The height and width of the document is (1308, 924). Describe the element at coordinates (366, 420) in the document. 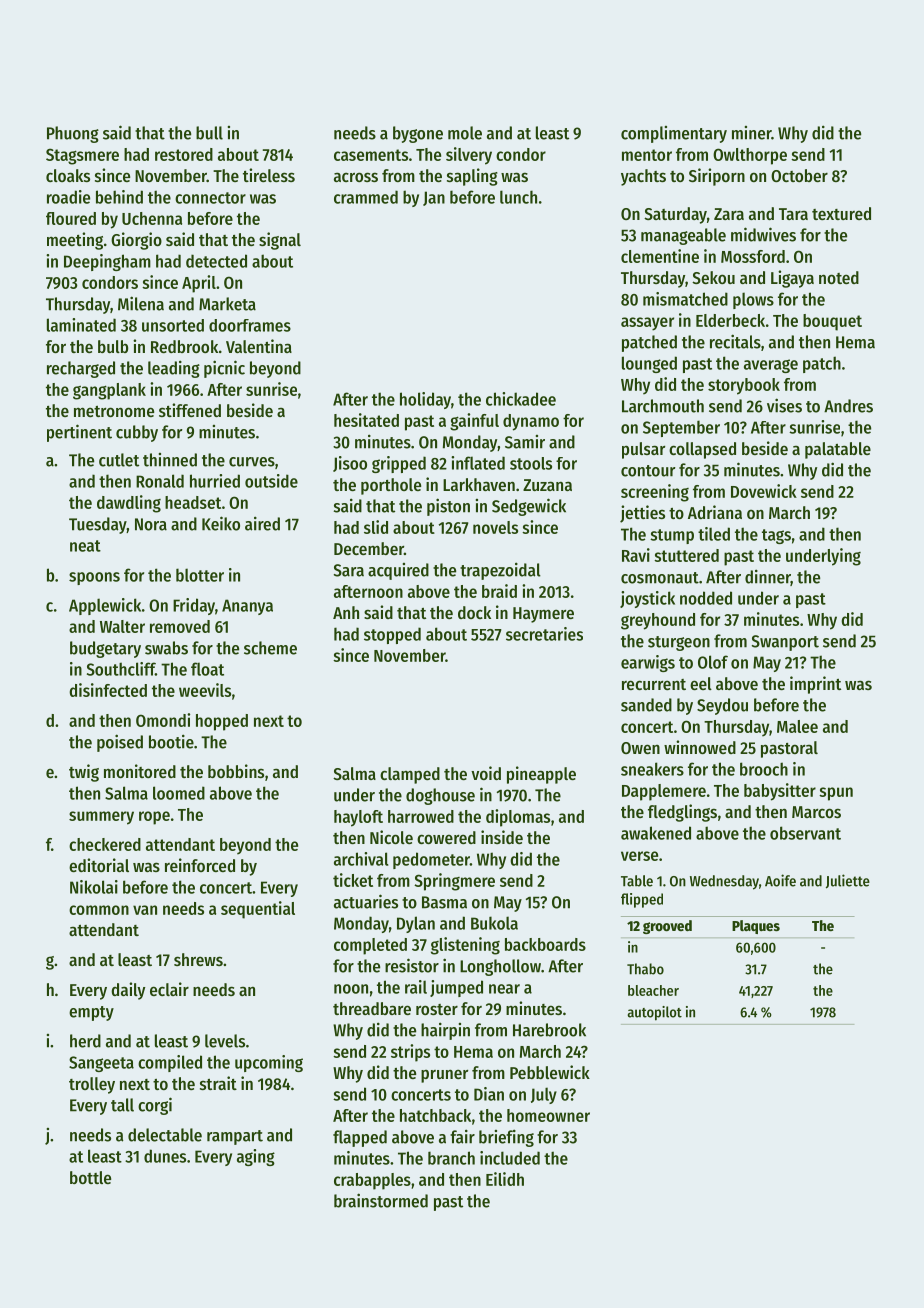

I see `hesitated` at that location.
